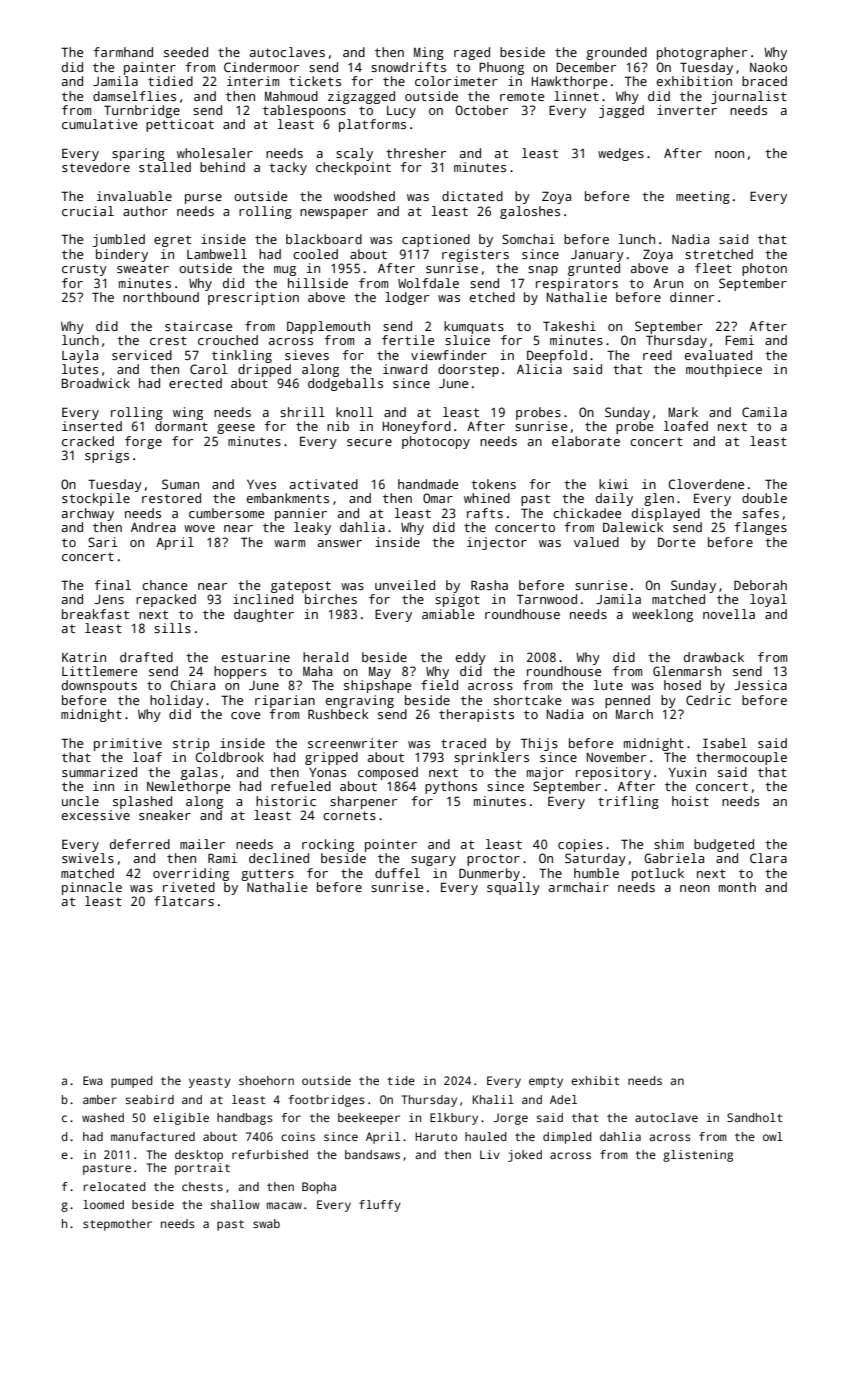  I want to click on Wolfdale, so click(428, 283).
